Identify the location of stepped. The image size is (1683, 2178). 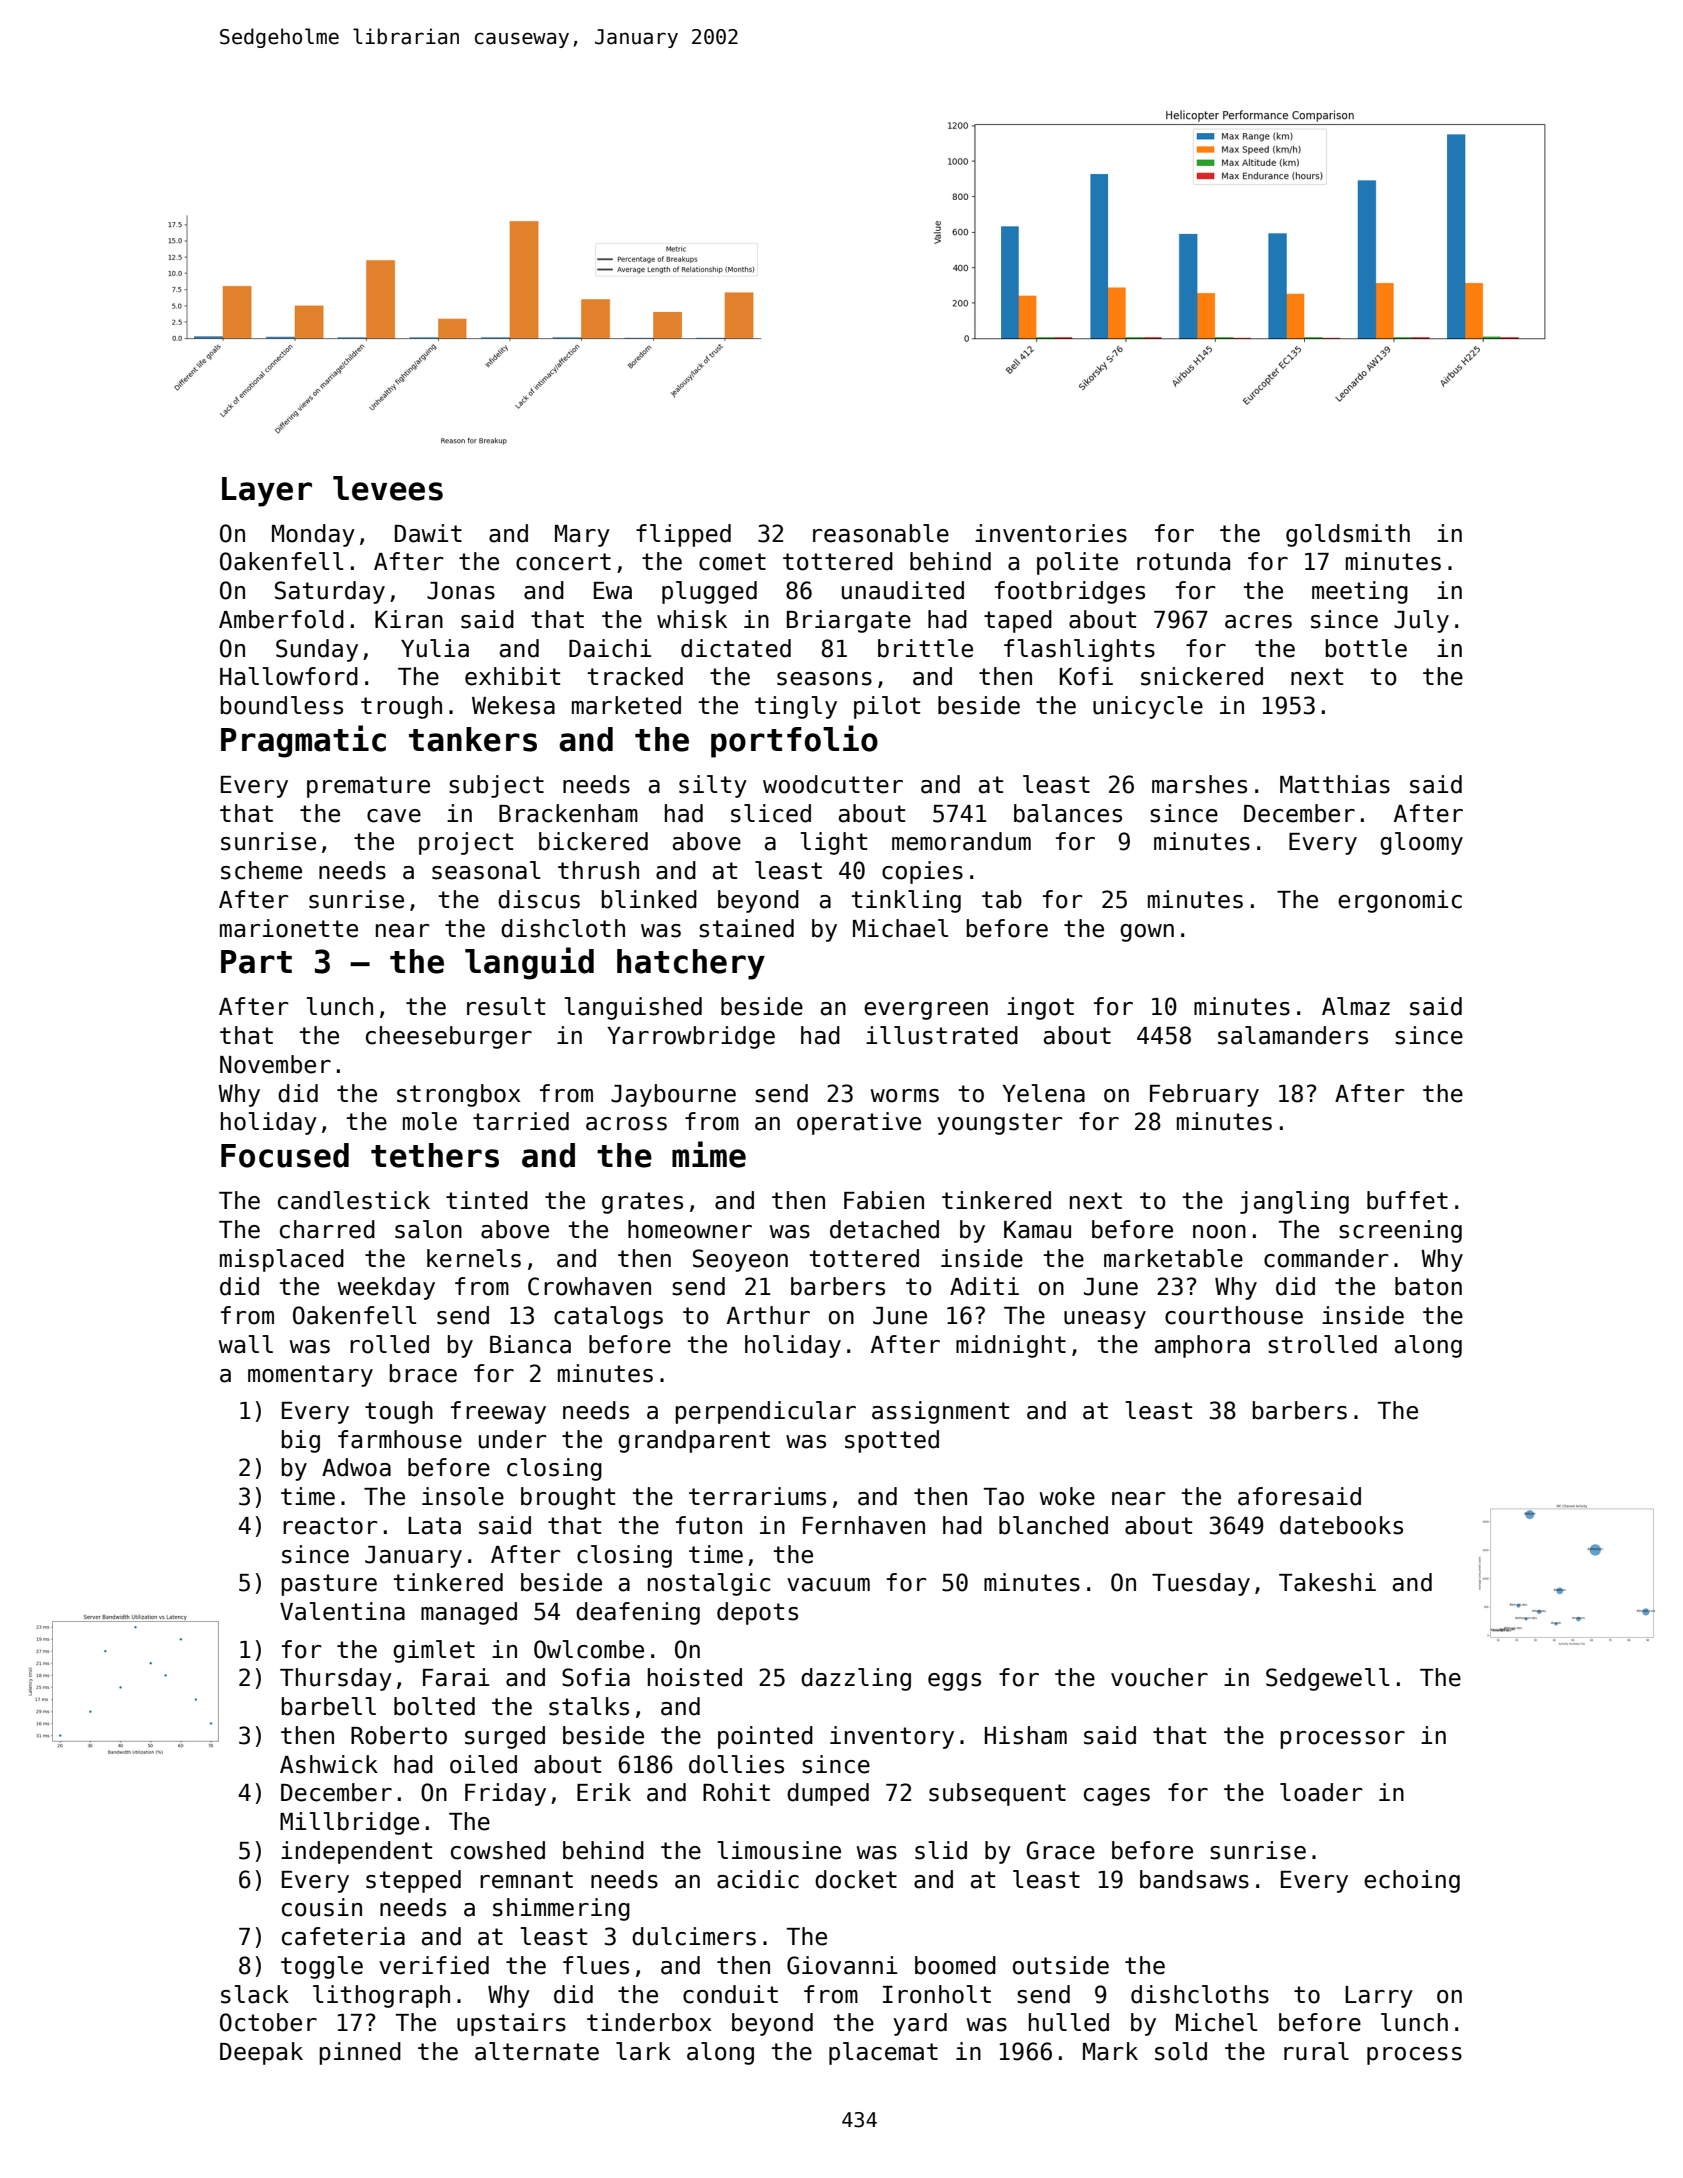
(413, 1881).
